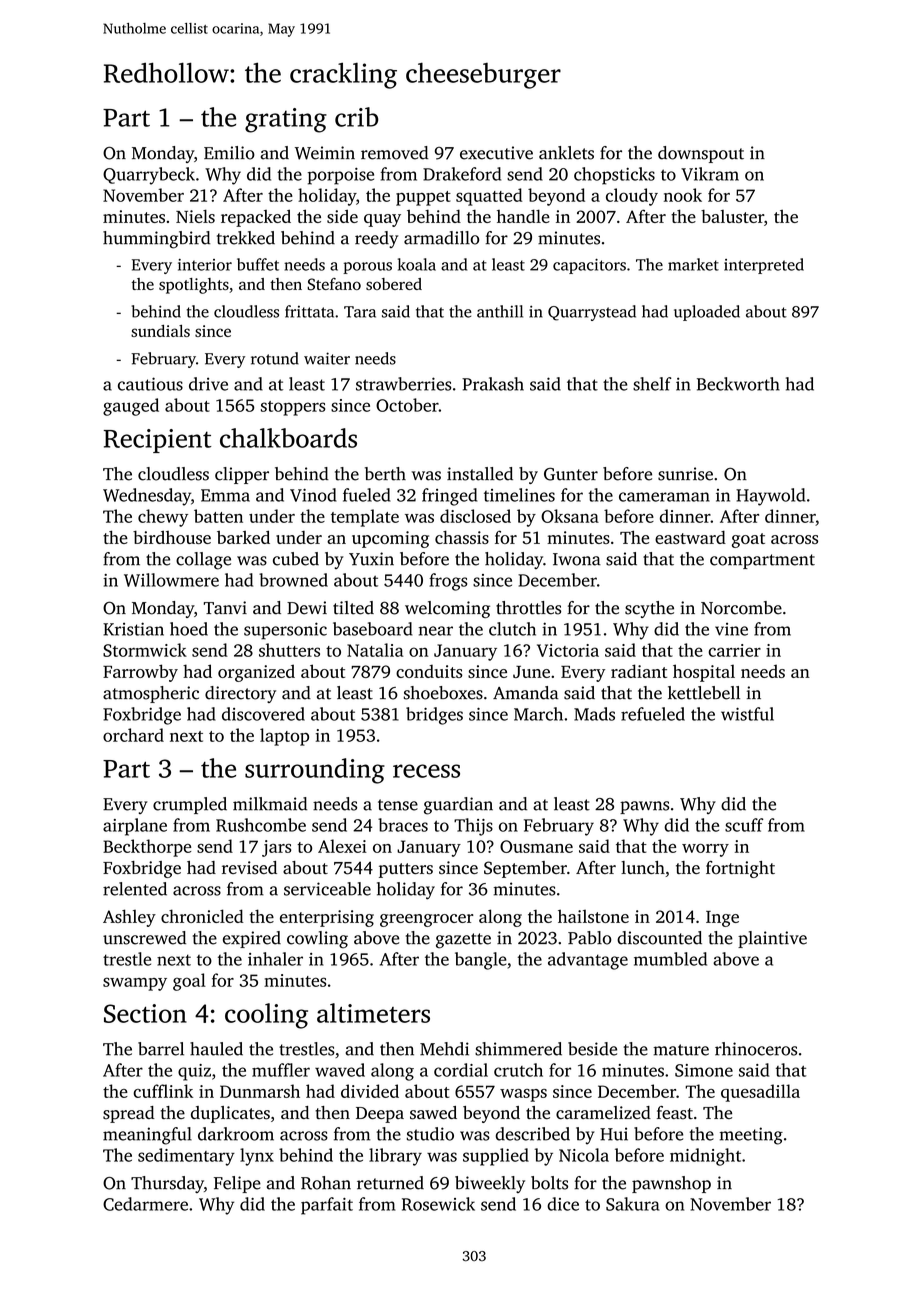 The image size is (924, 1308). I want to click on Wednesday, so click(147, 497).
